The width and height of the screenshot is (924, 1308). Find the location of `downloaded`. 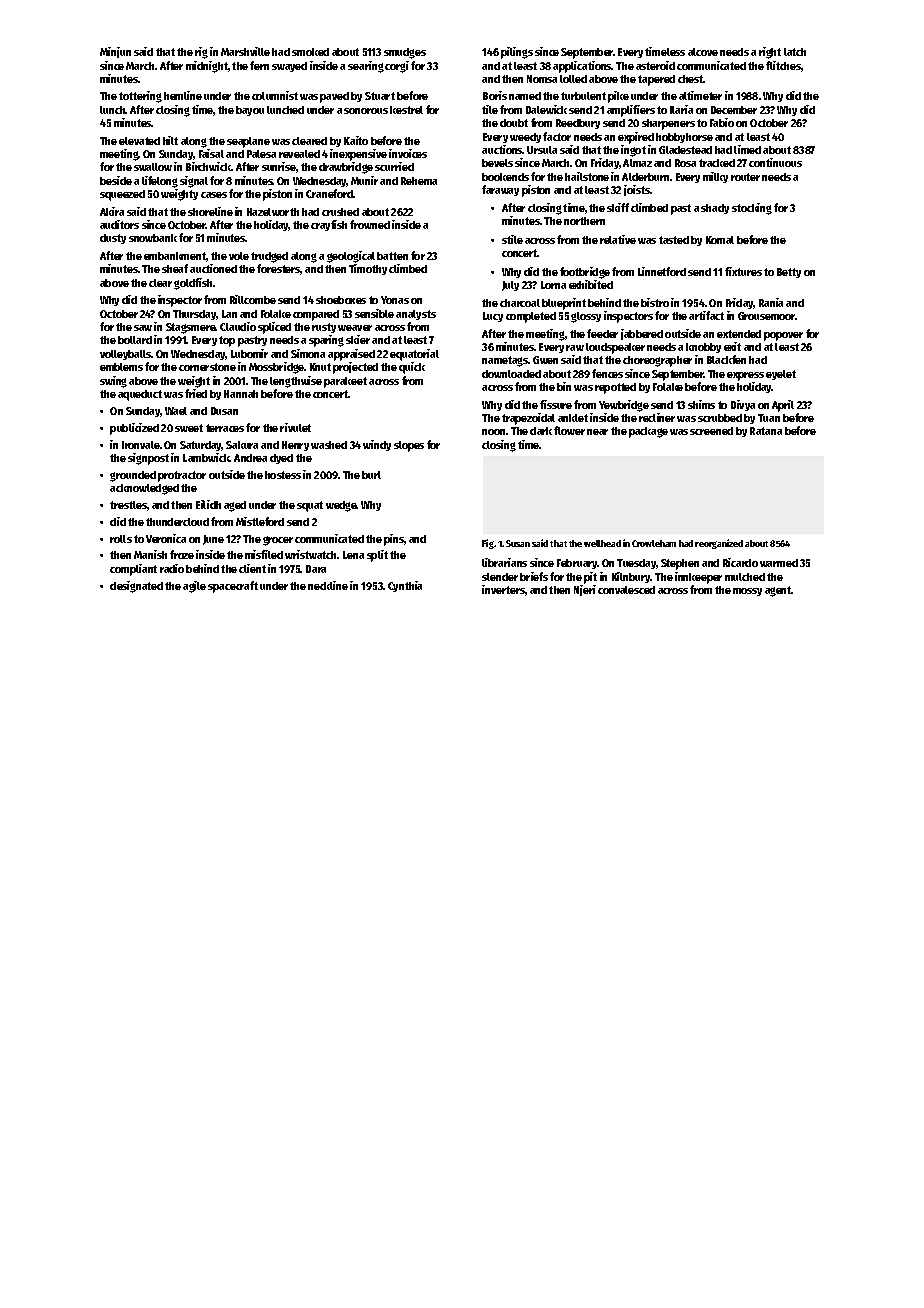

downloaded is located at coordinates (511, 374).
